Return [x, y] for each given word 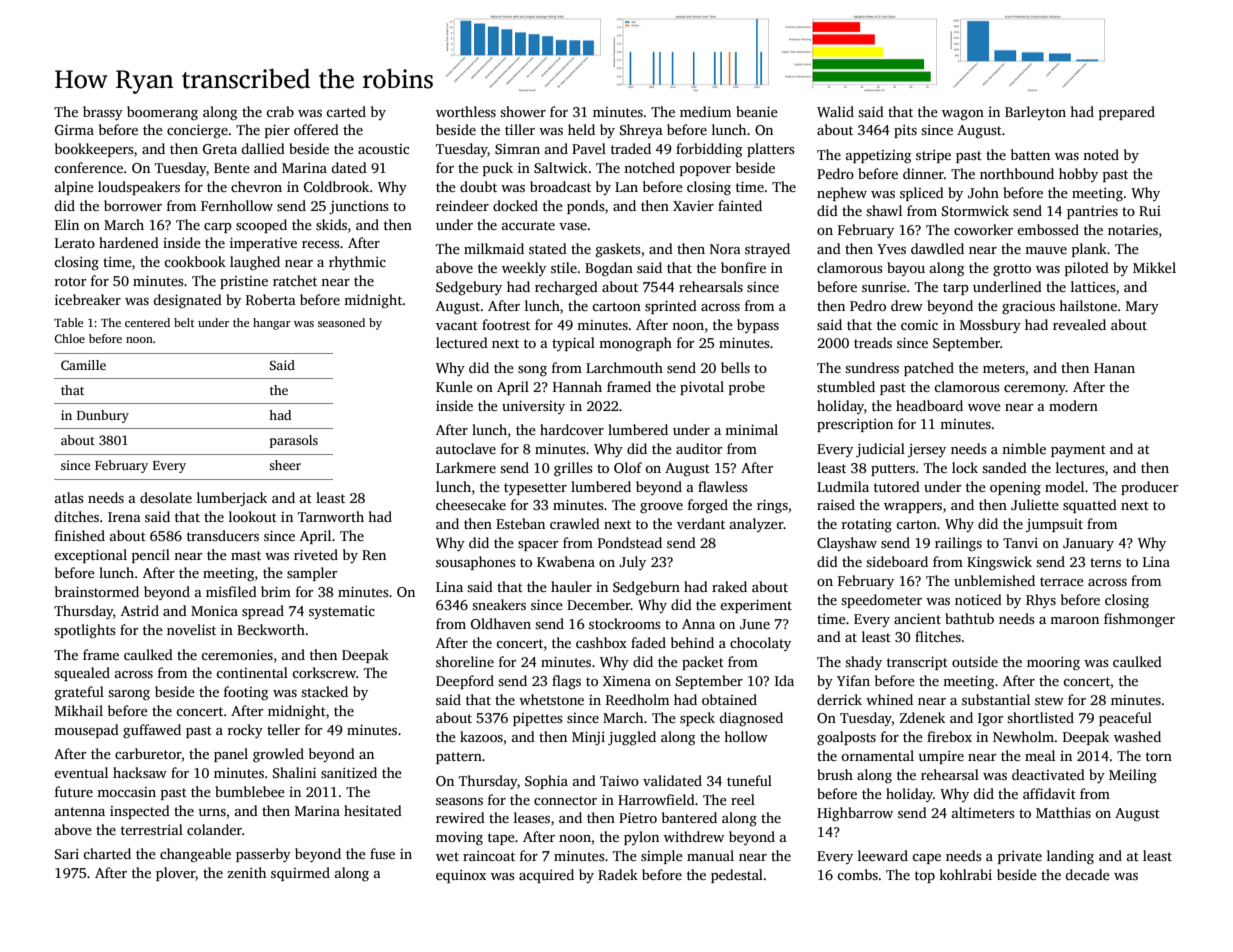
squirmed [300, 874]
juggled [632, 738]
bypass [758, 326]
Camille [83, 365]
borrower [133, 205]
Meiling [1133, 776]
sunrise [884, 286]
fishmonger [1139, 620]
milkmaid [494, 248]
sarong [129, 695]
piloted [1087, 269]
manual [710, 855]
